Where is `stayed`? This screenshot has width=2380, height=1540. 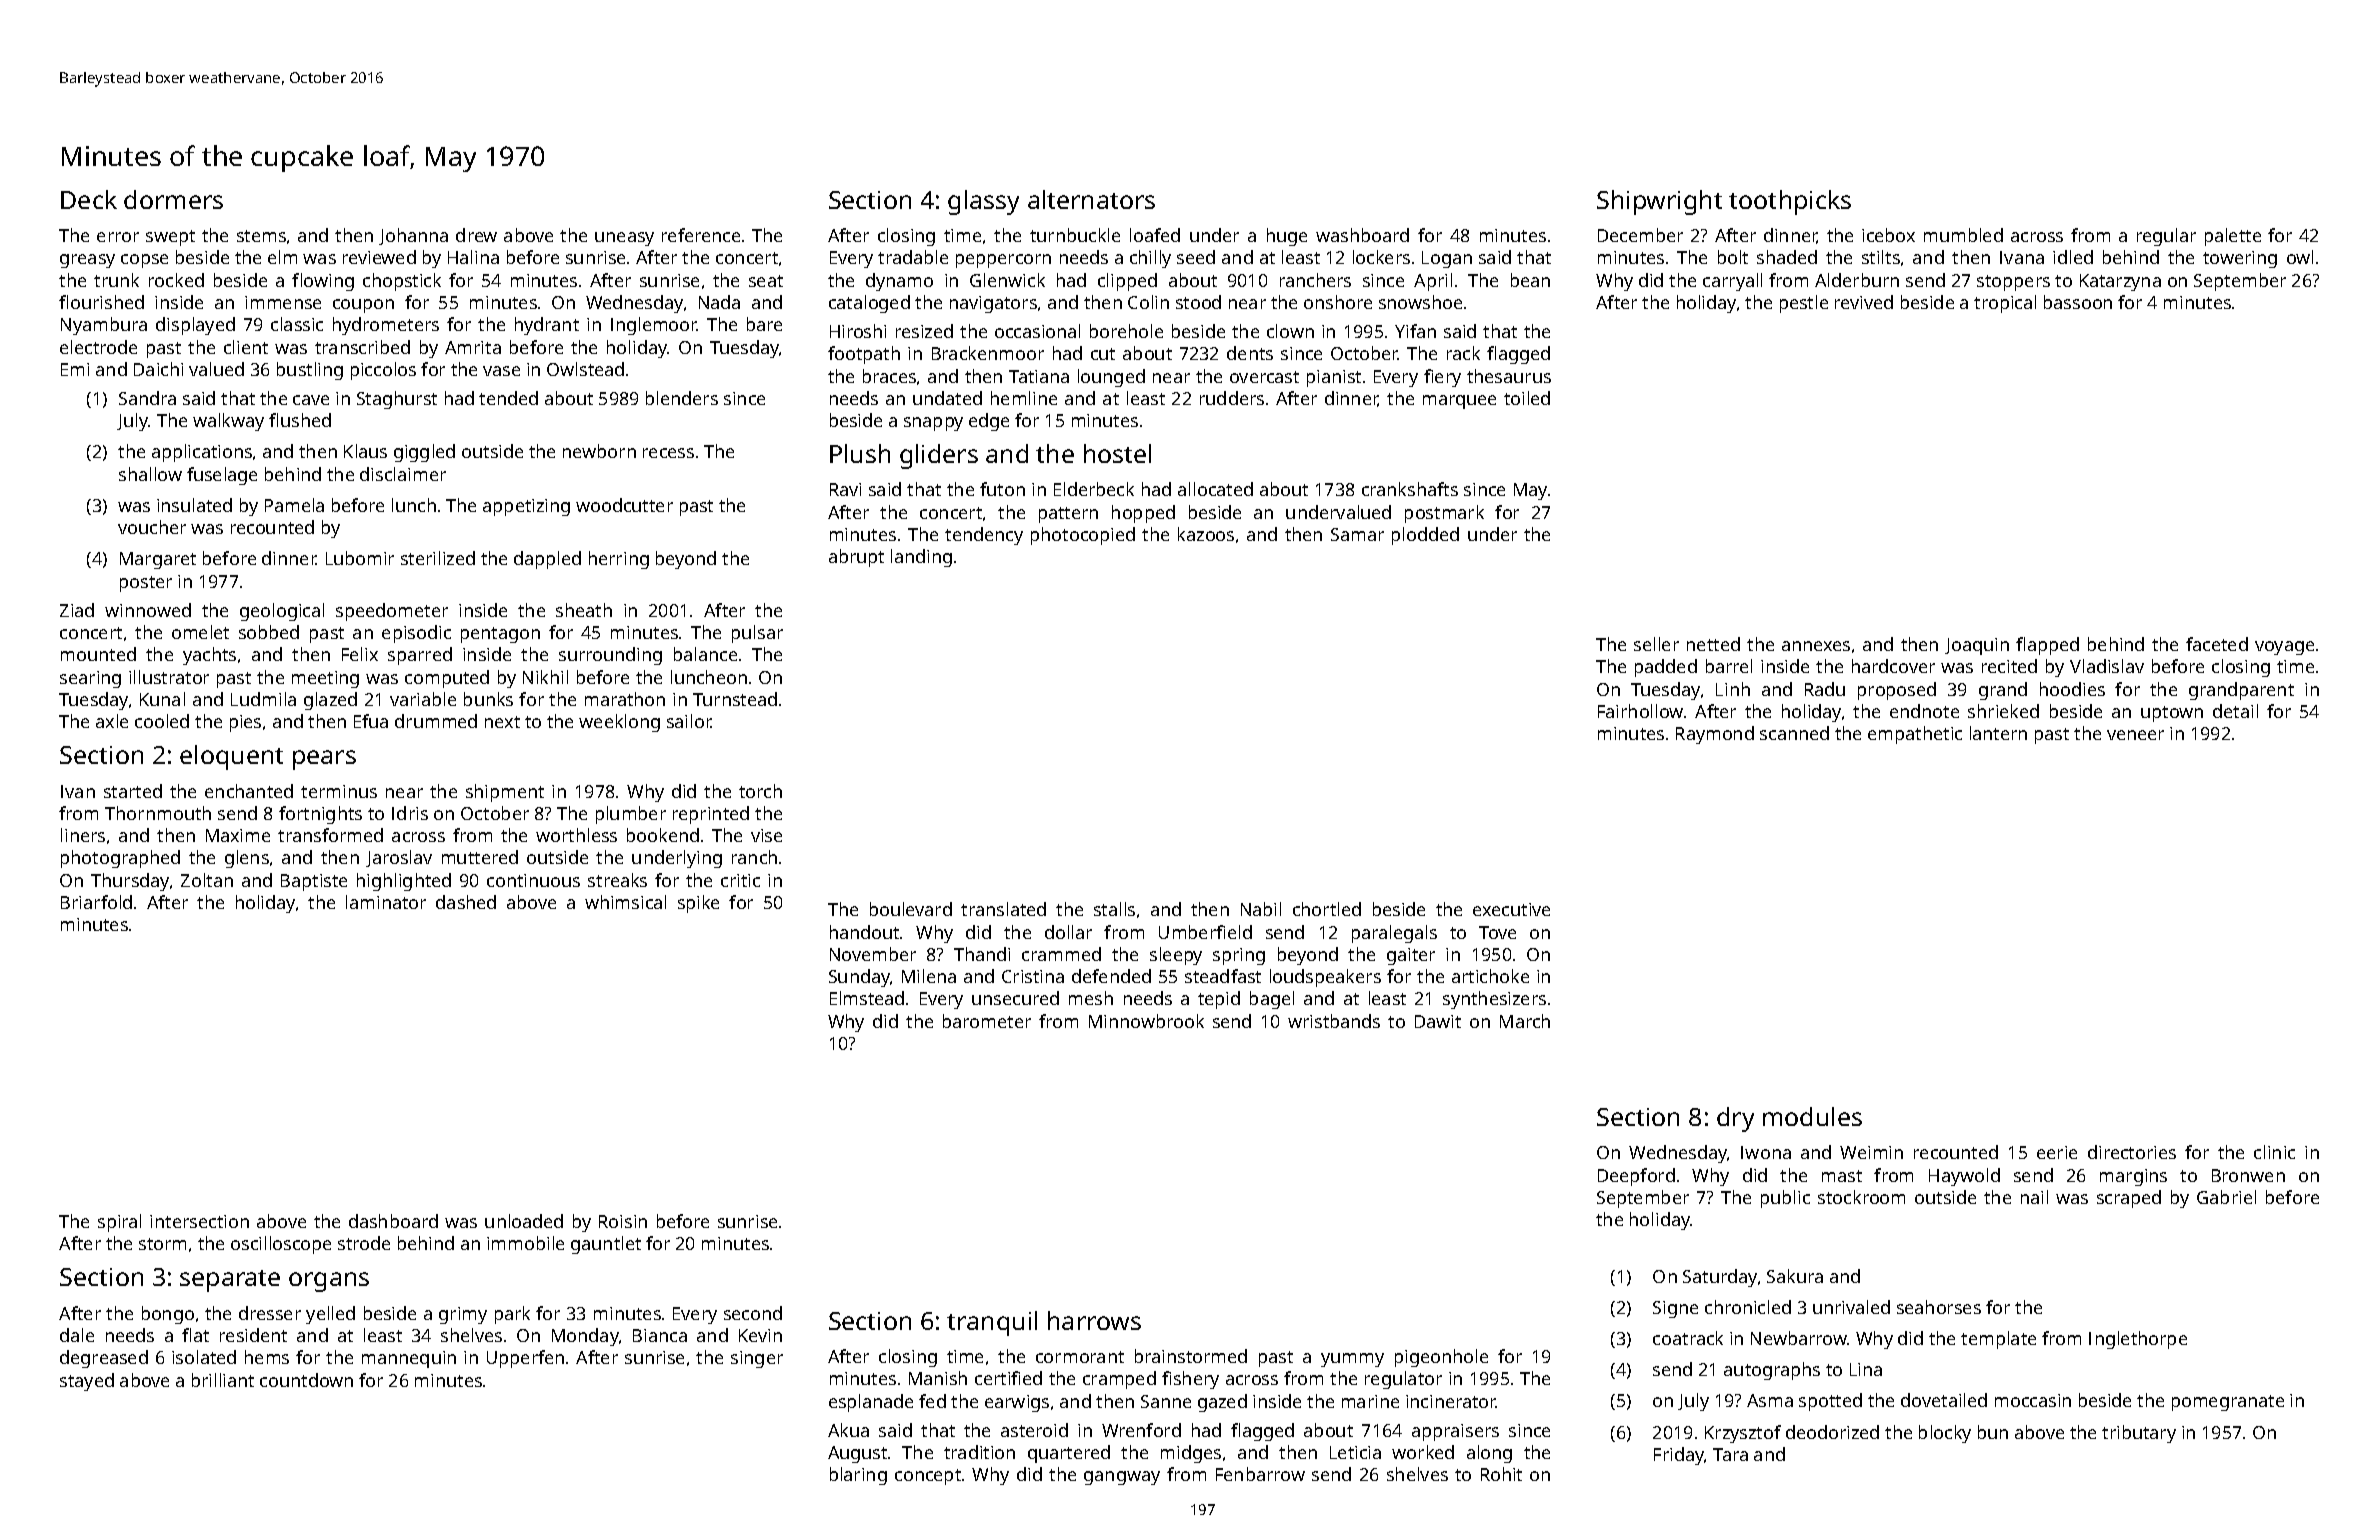
stayed is located at coordinates (87, 1382).
